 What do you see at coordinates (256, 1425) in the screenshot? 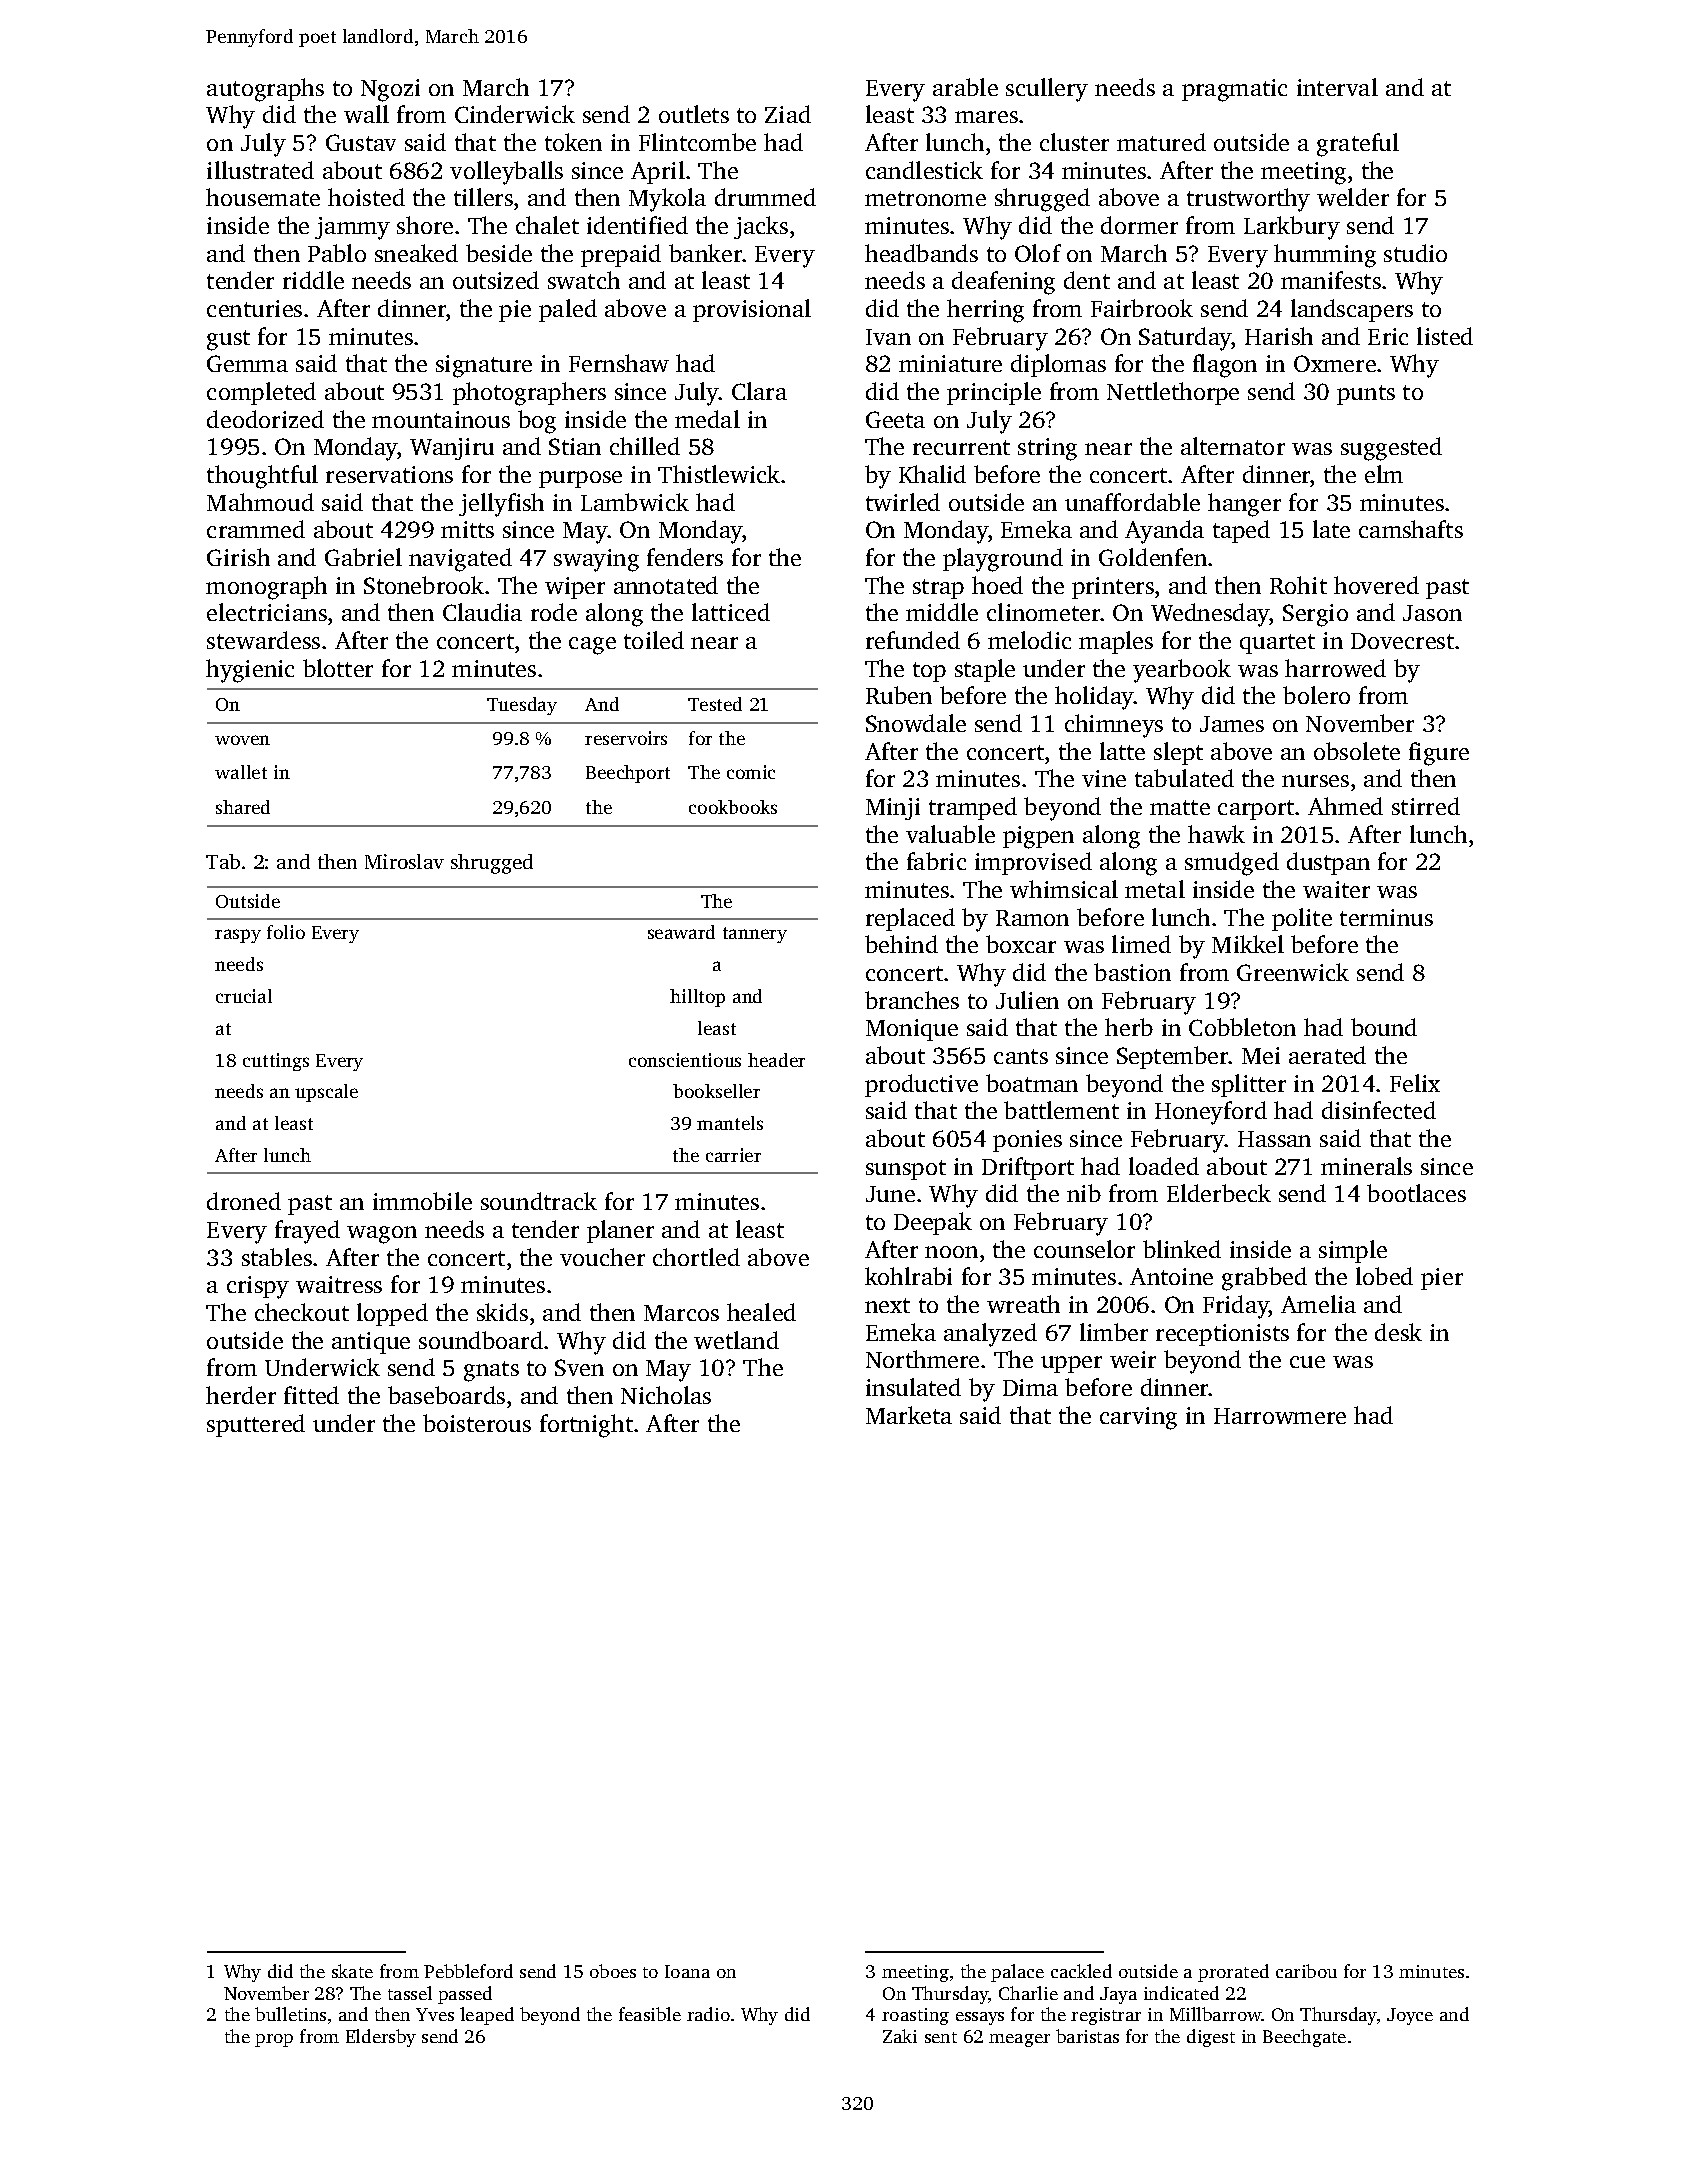
I see `sputtered` at bounding box center [256, 1425].
